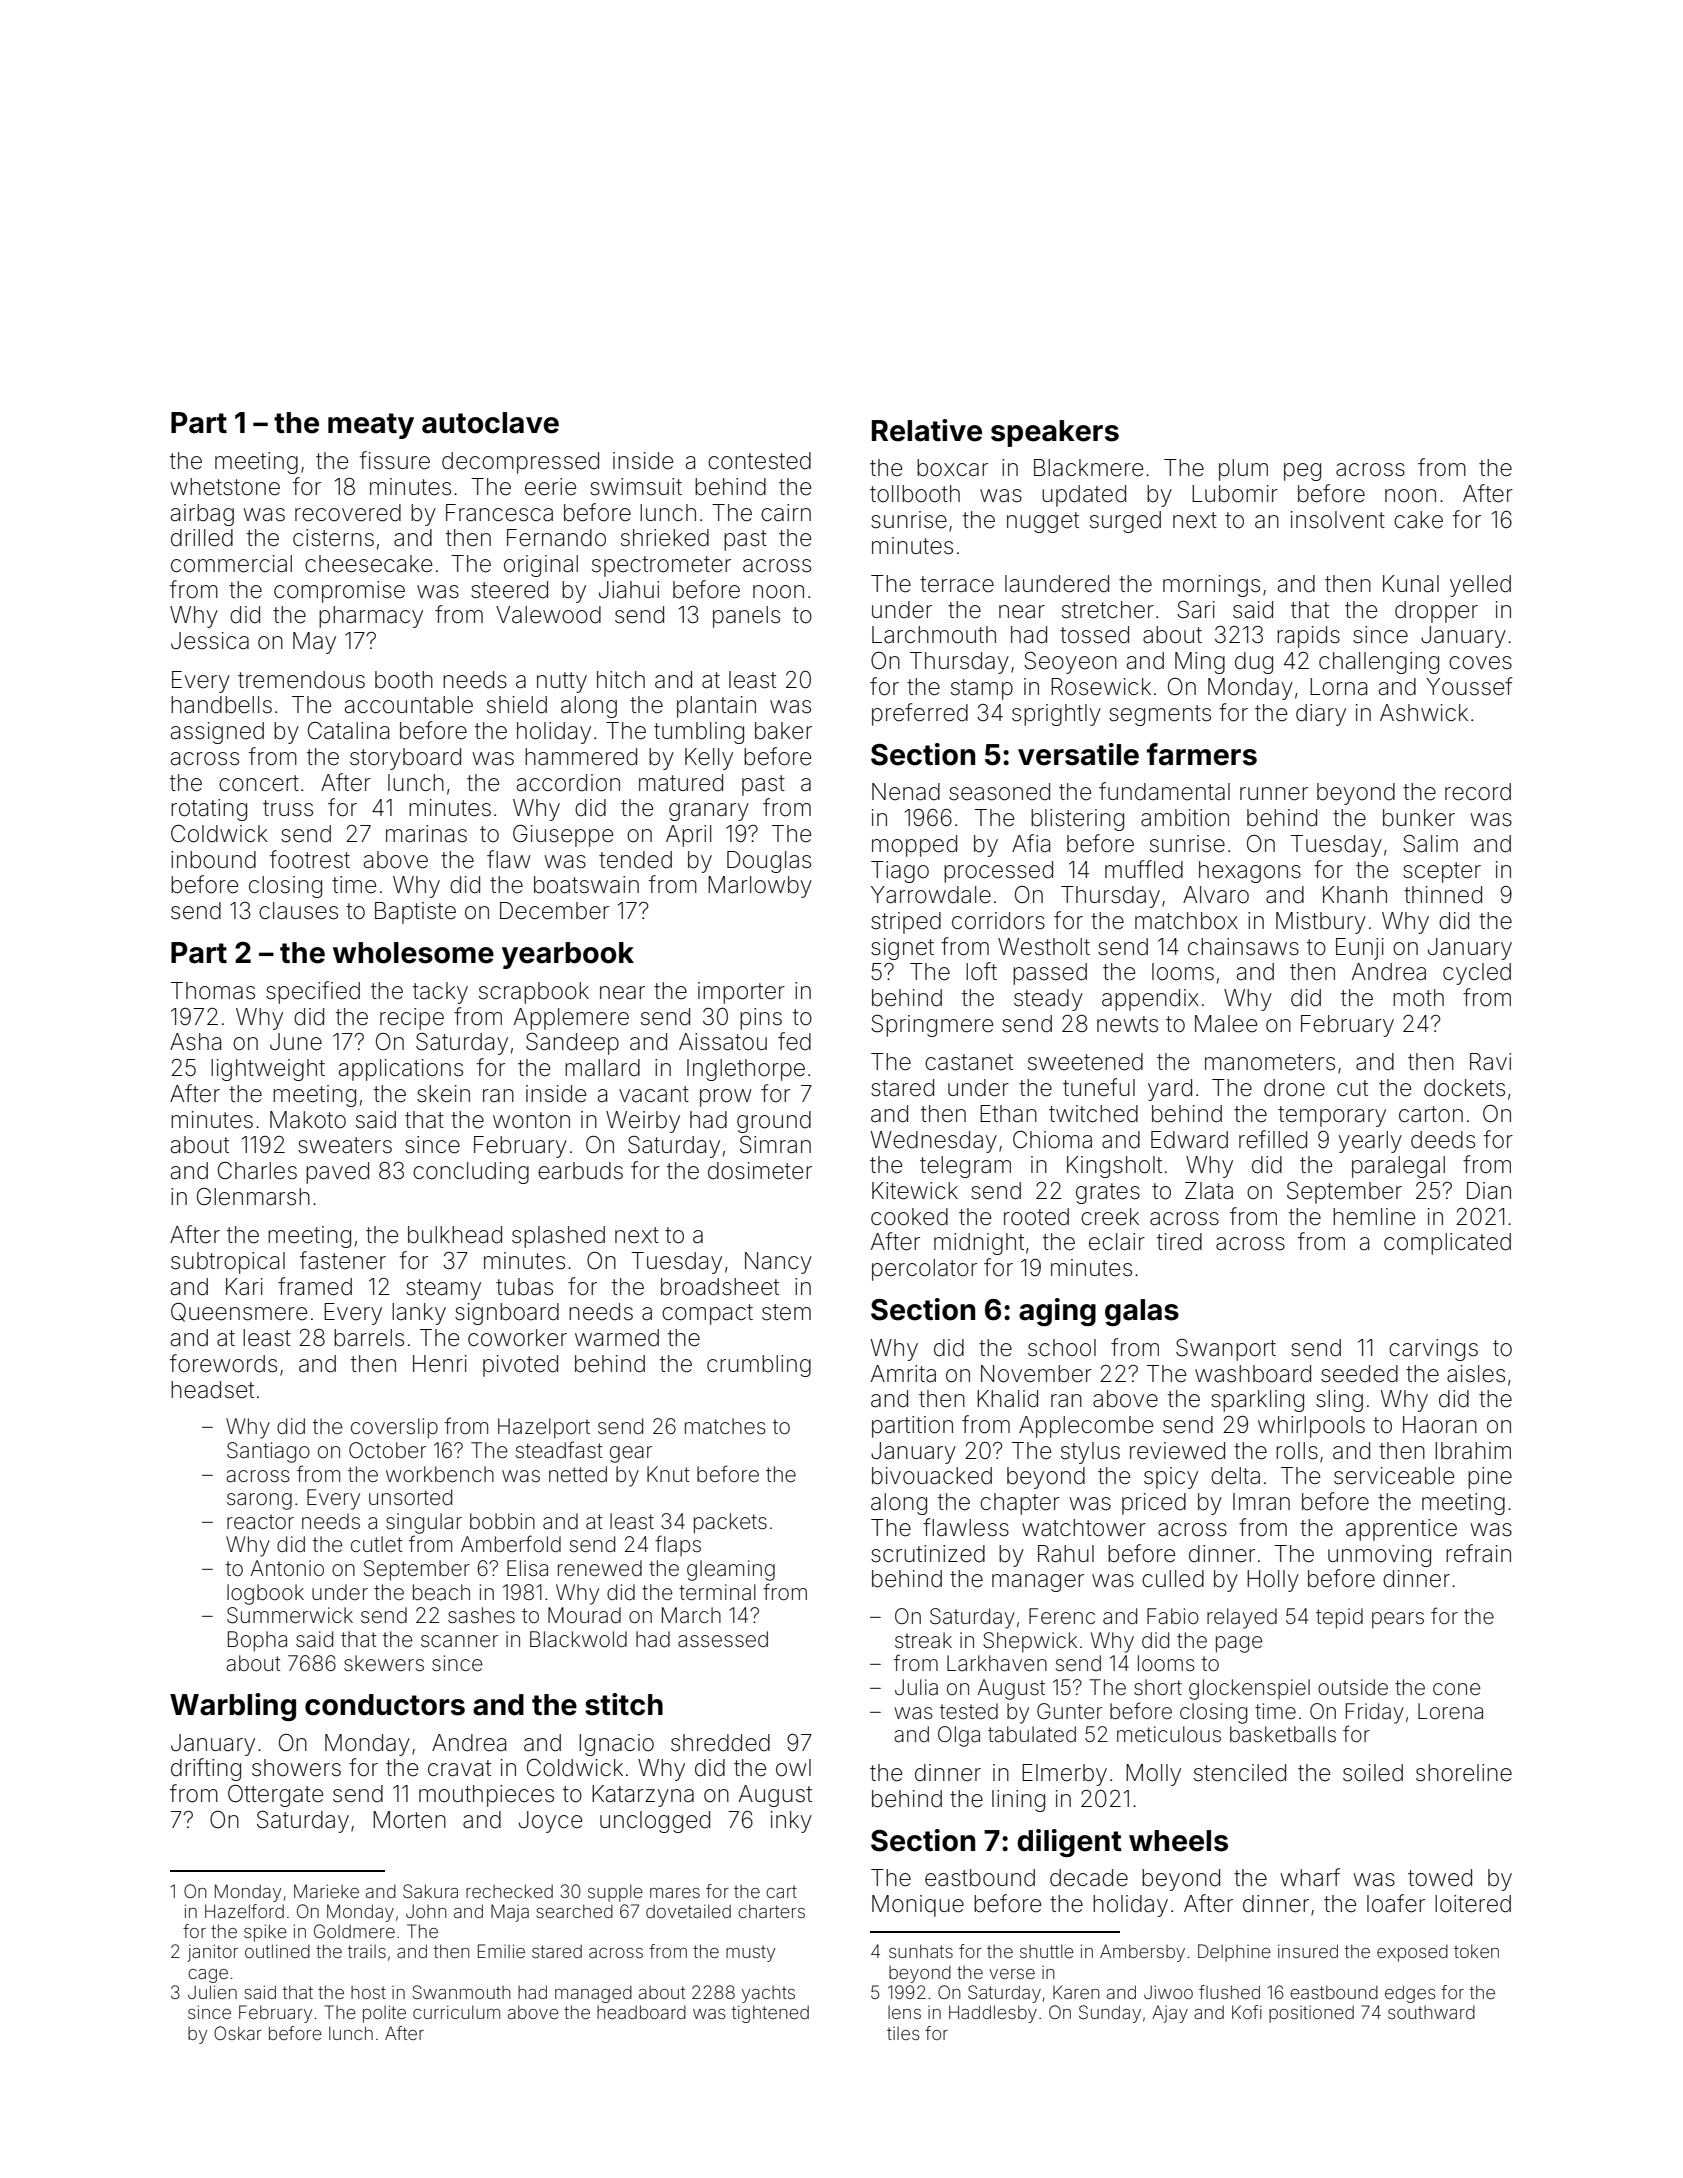 The width and height of the screenshot is (1683, 2178). Describe the element at coordinates (774, 1122) in the screenshot. I see `ground` at that location.
